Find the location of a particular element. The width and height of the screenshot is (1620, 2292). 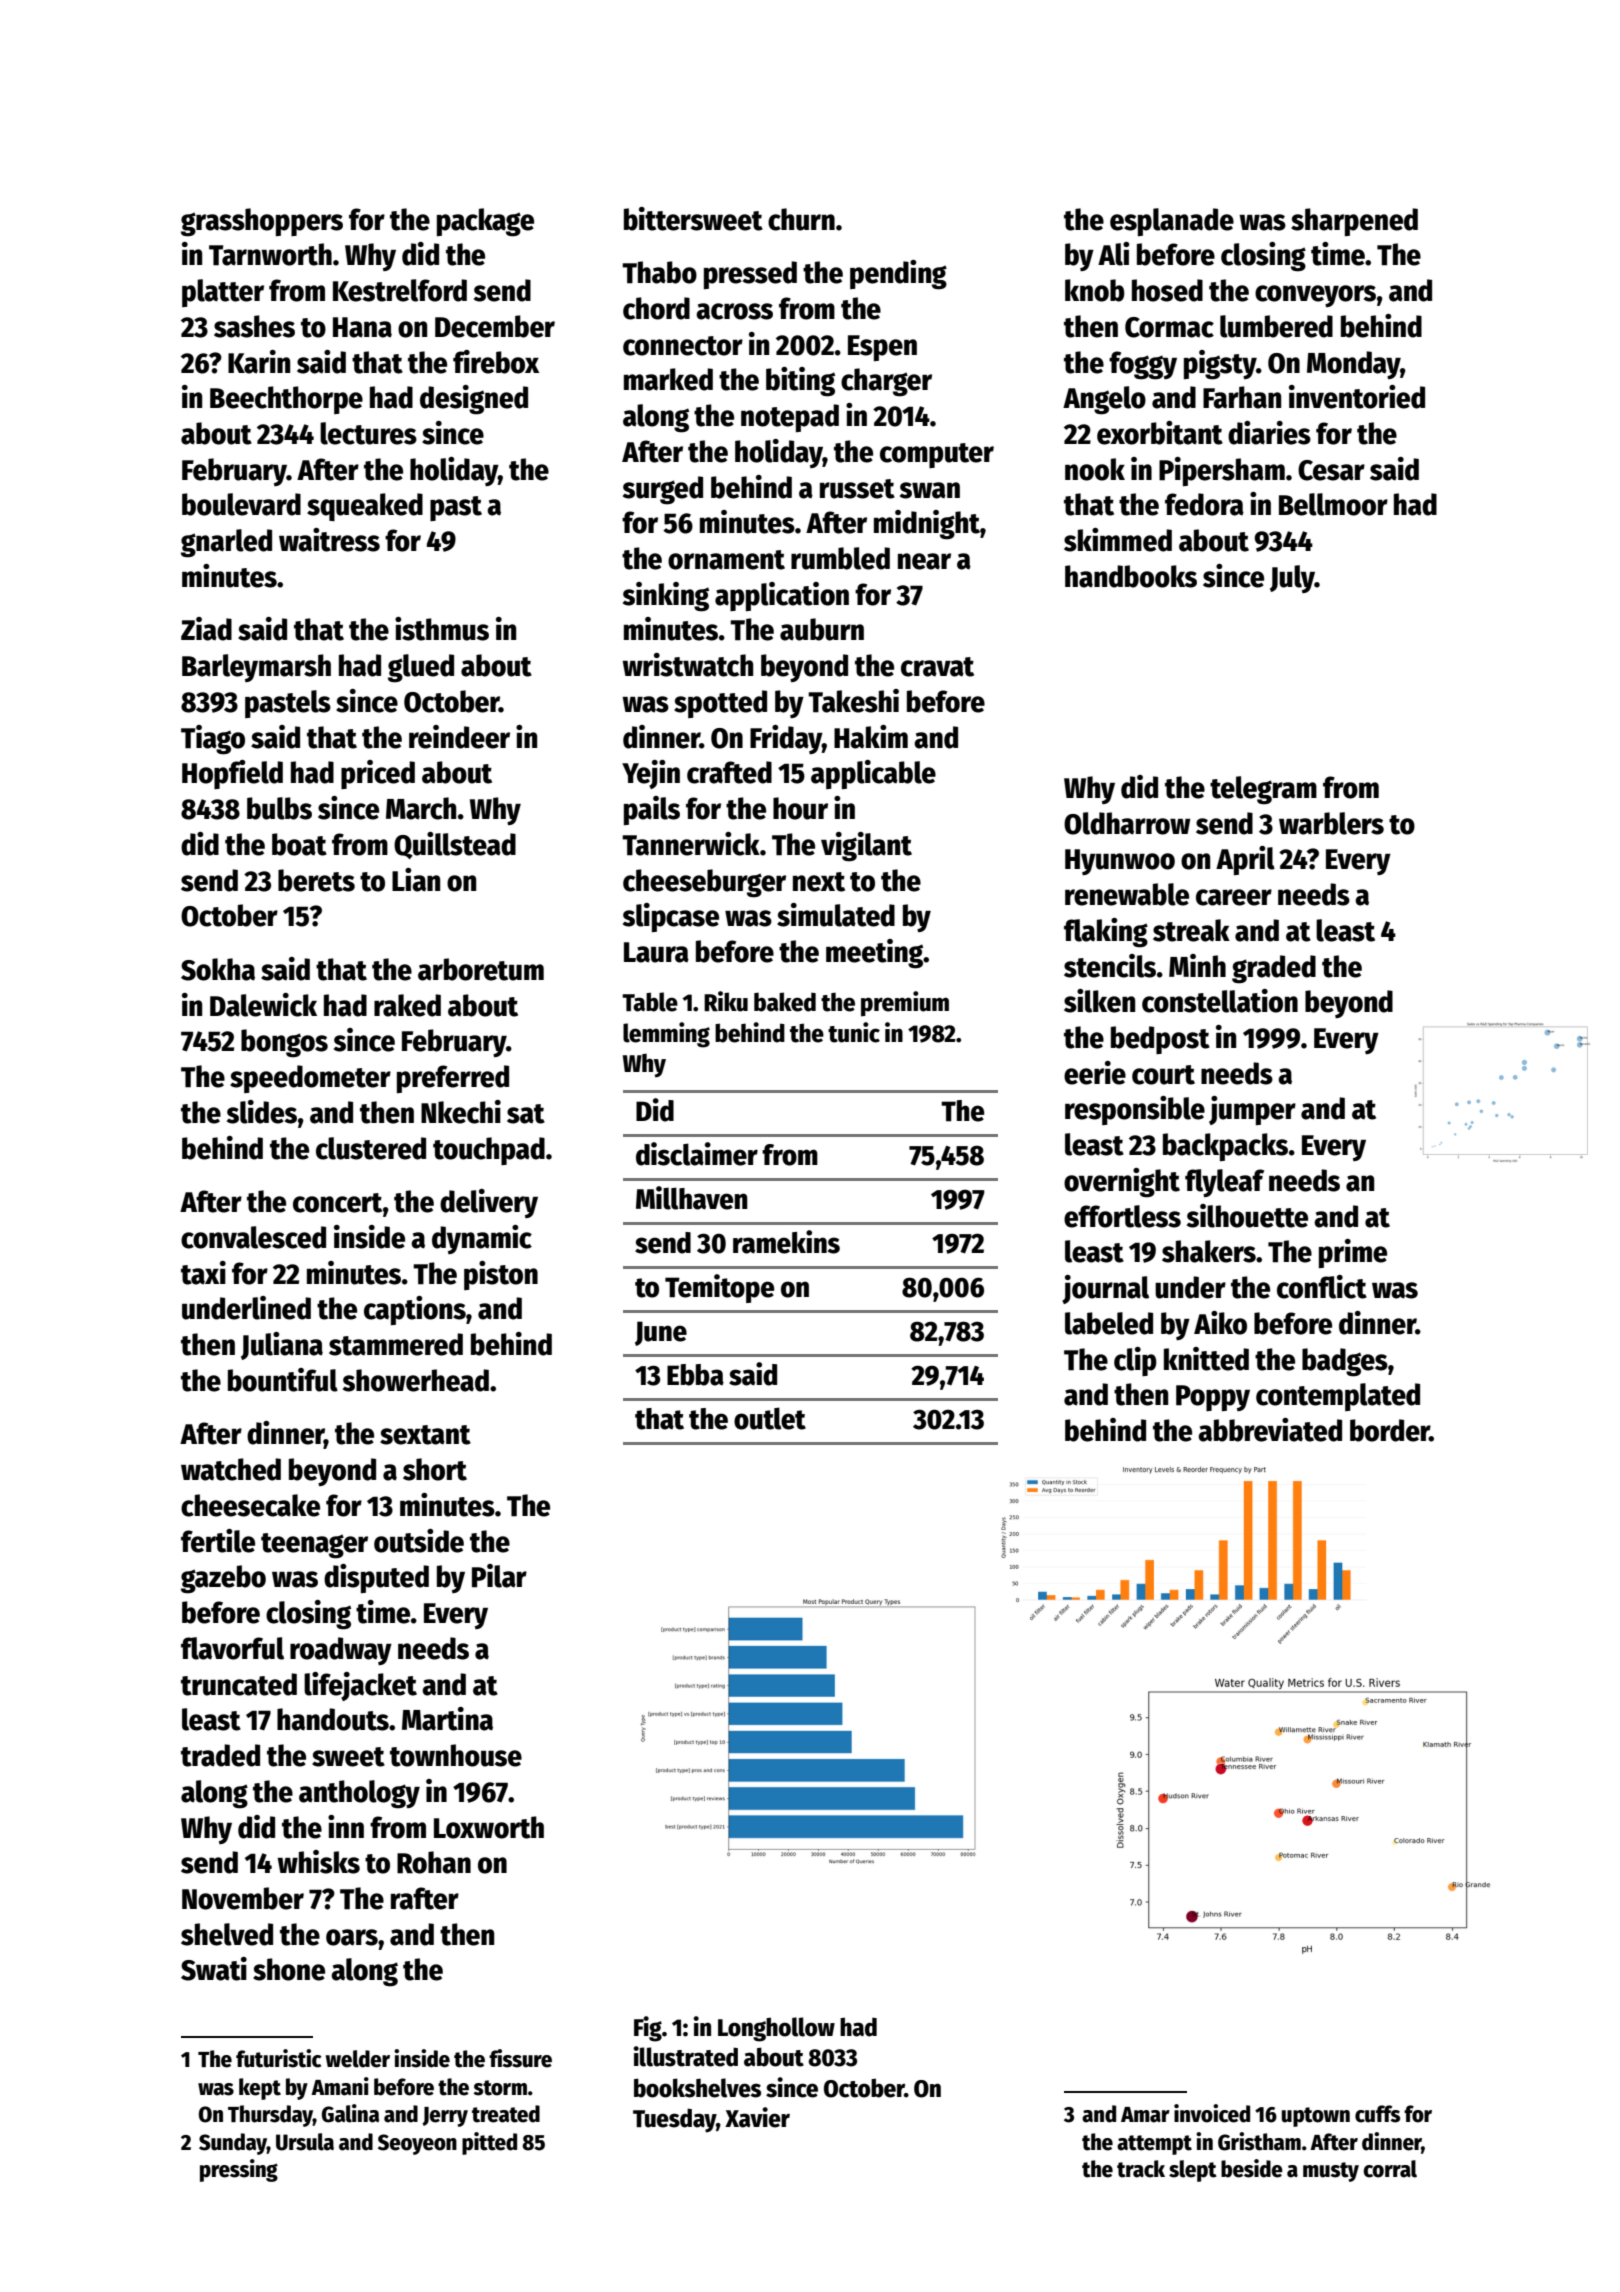

piston is located at coordinates (501, 1275).
